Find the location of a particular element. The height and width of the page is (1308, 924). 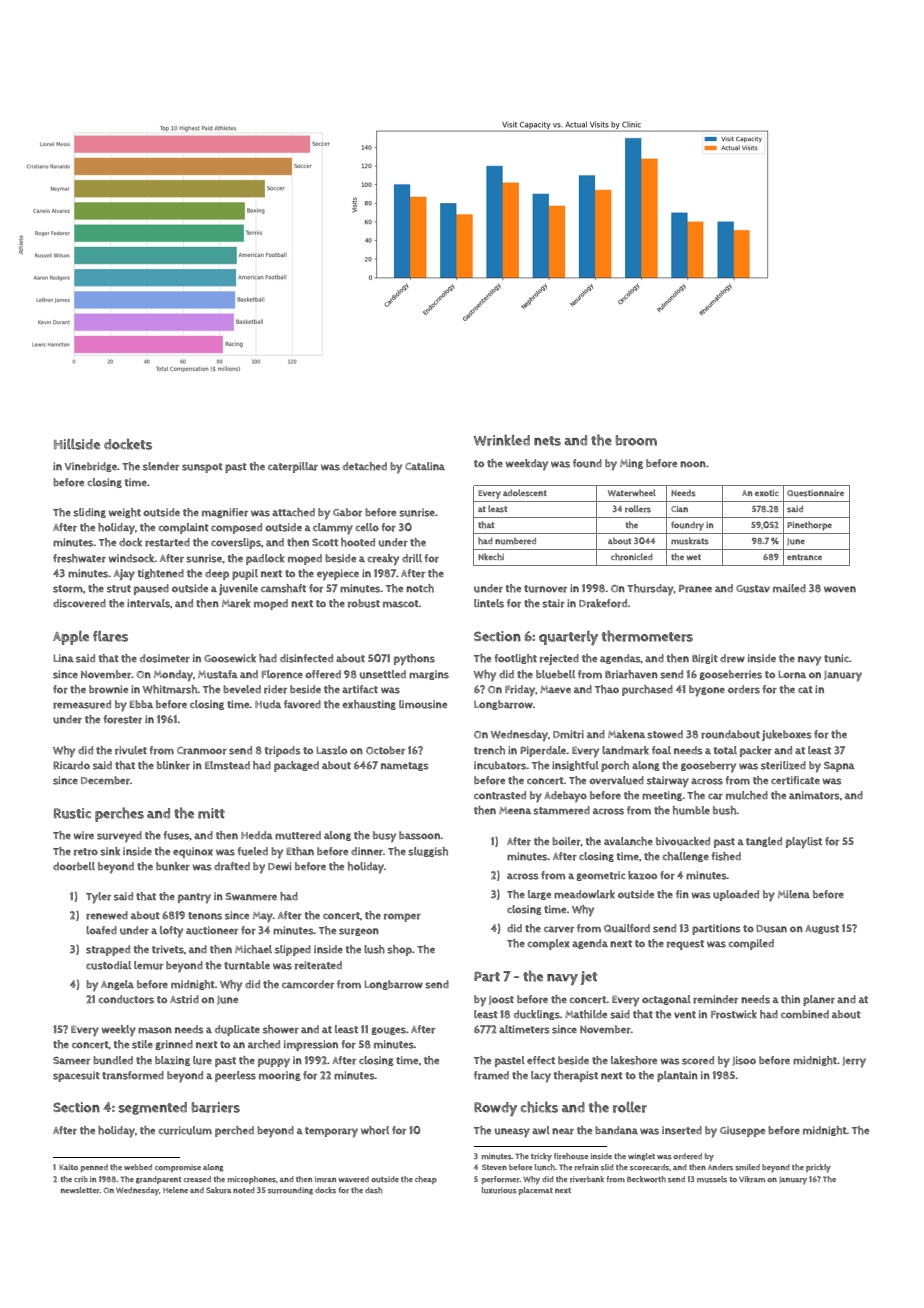

Tyler is located at coordinates (98, 898).
